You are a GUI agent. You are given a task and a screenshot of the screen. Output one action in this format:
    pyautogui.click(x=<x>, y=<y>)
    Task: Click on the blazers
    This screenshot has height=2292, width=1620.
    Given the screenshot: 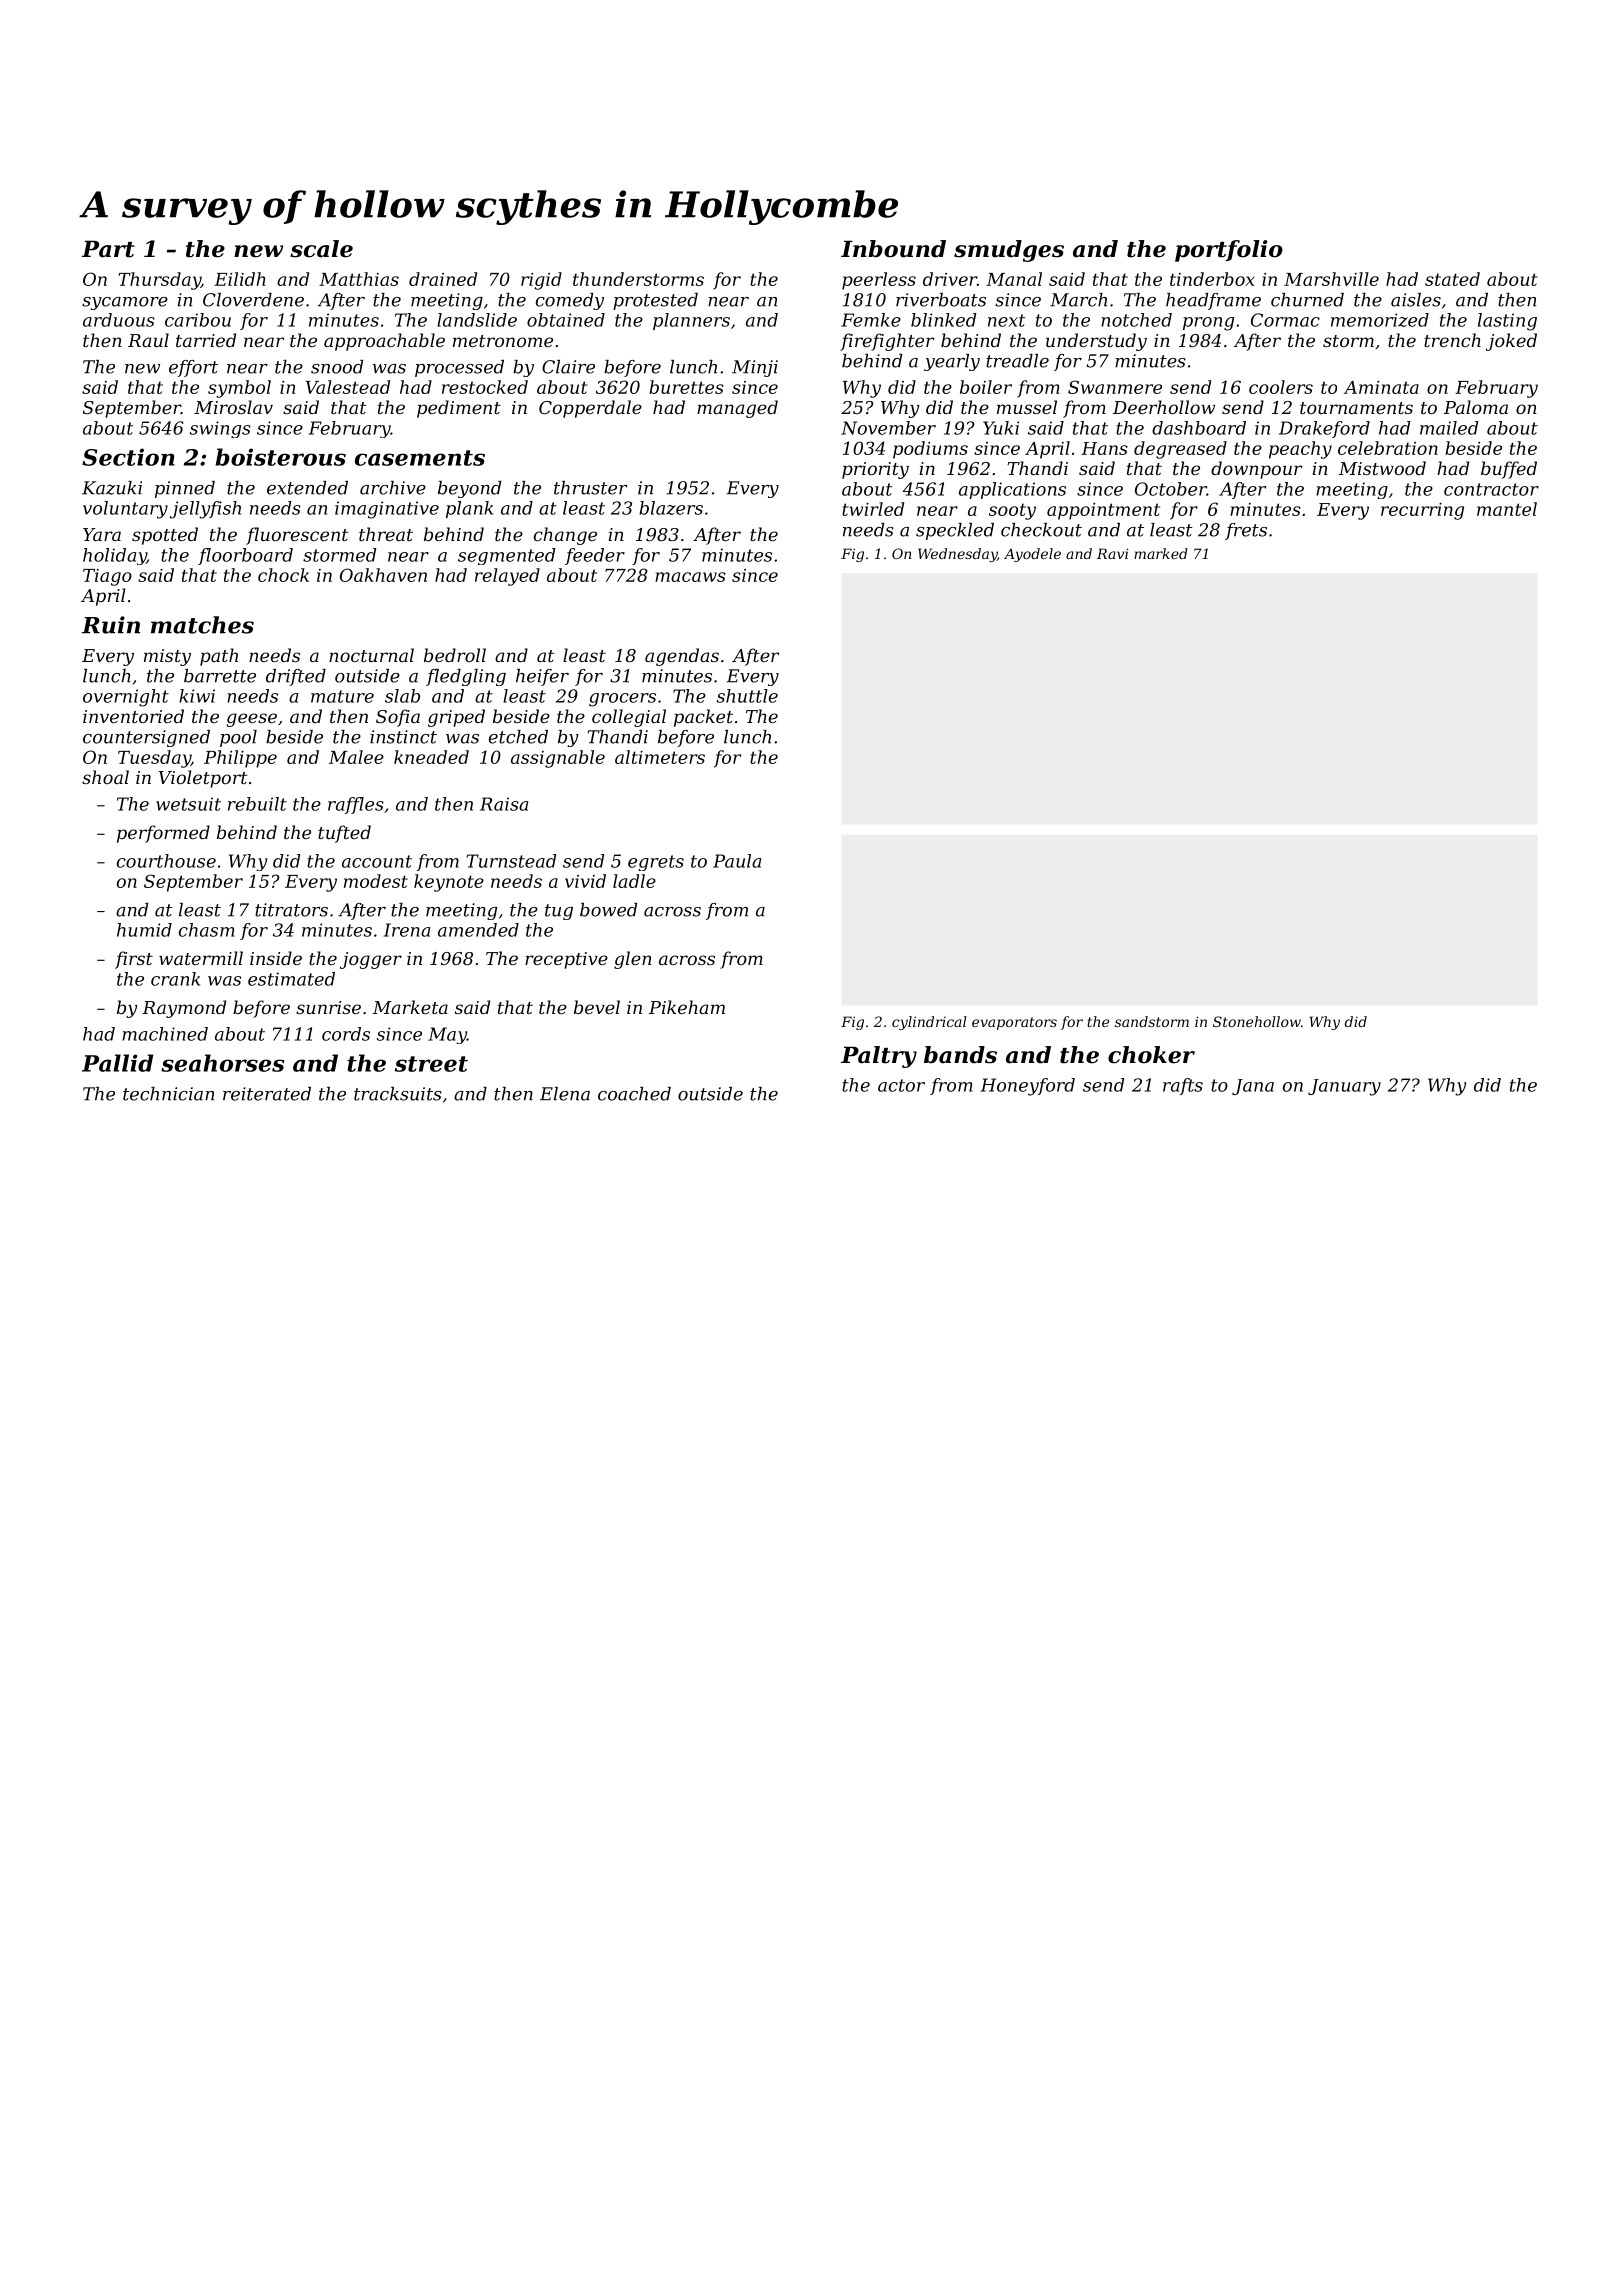 What is the action you would take?
    pyautogui.click(x=671, y=508)
